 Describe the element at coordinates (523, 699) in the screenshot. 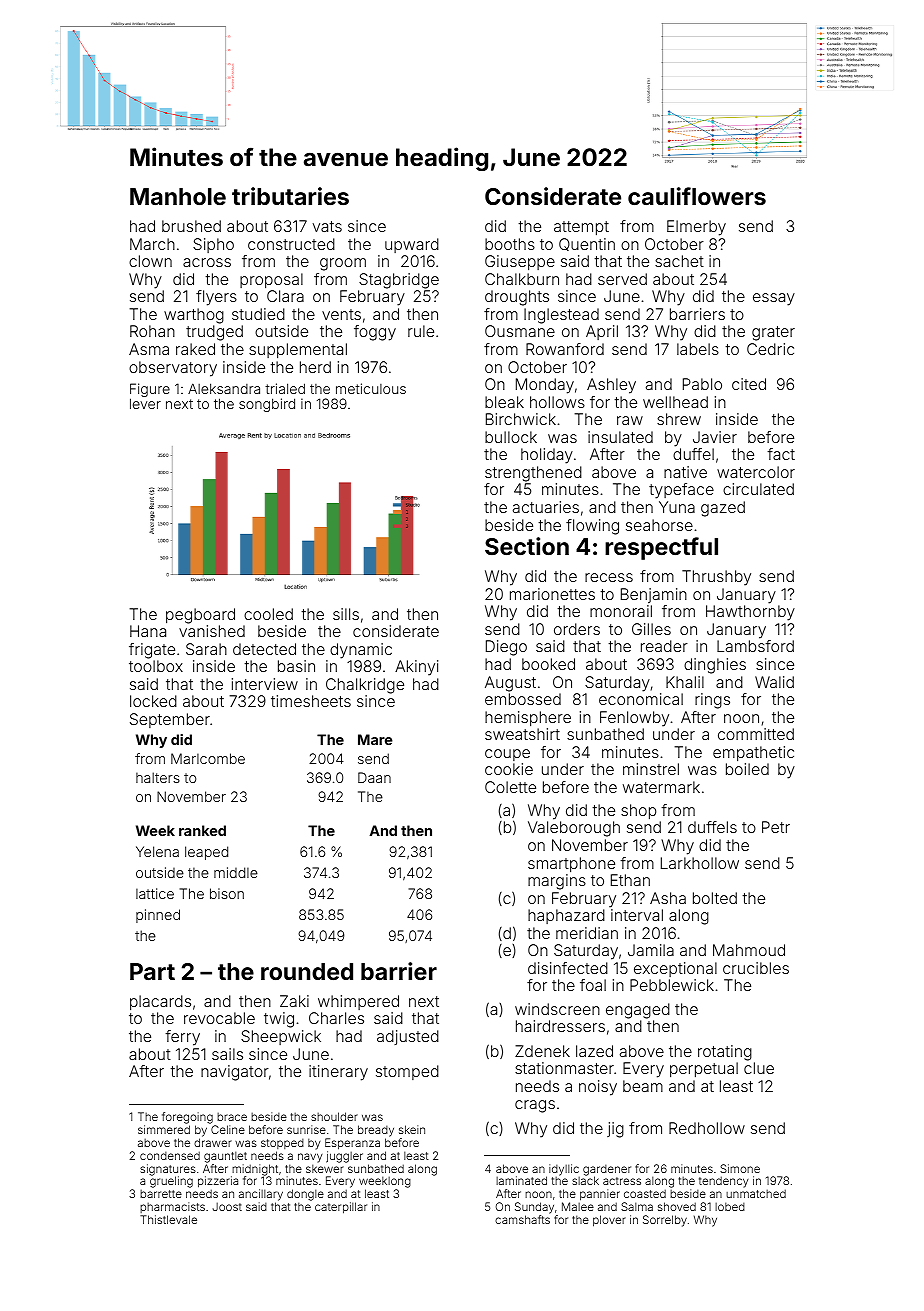

I see `embossed` at that location.
